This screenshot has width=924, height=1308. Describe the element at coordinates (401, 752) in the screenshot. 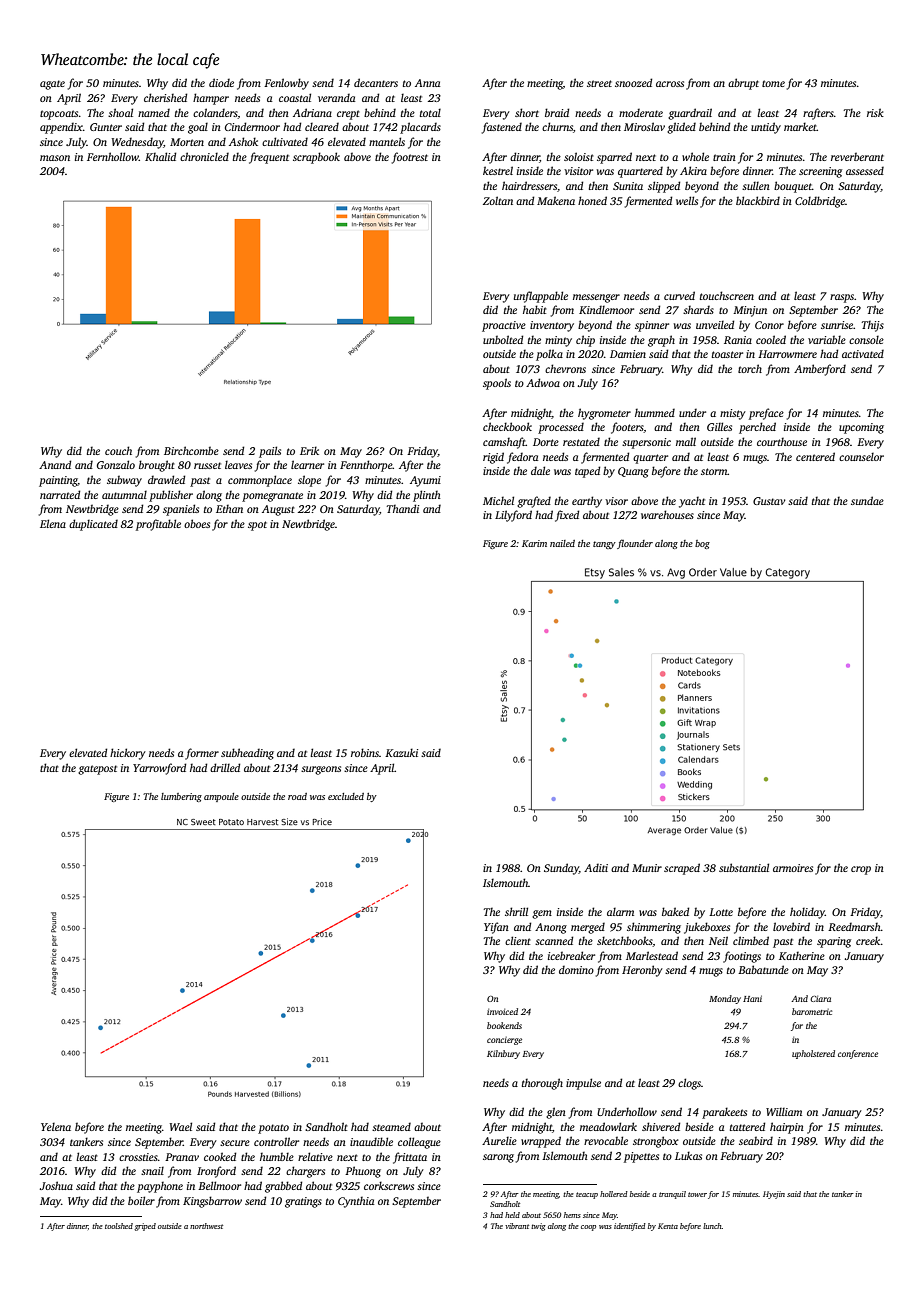

I see `Kazuki` at that location.
